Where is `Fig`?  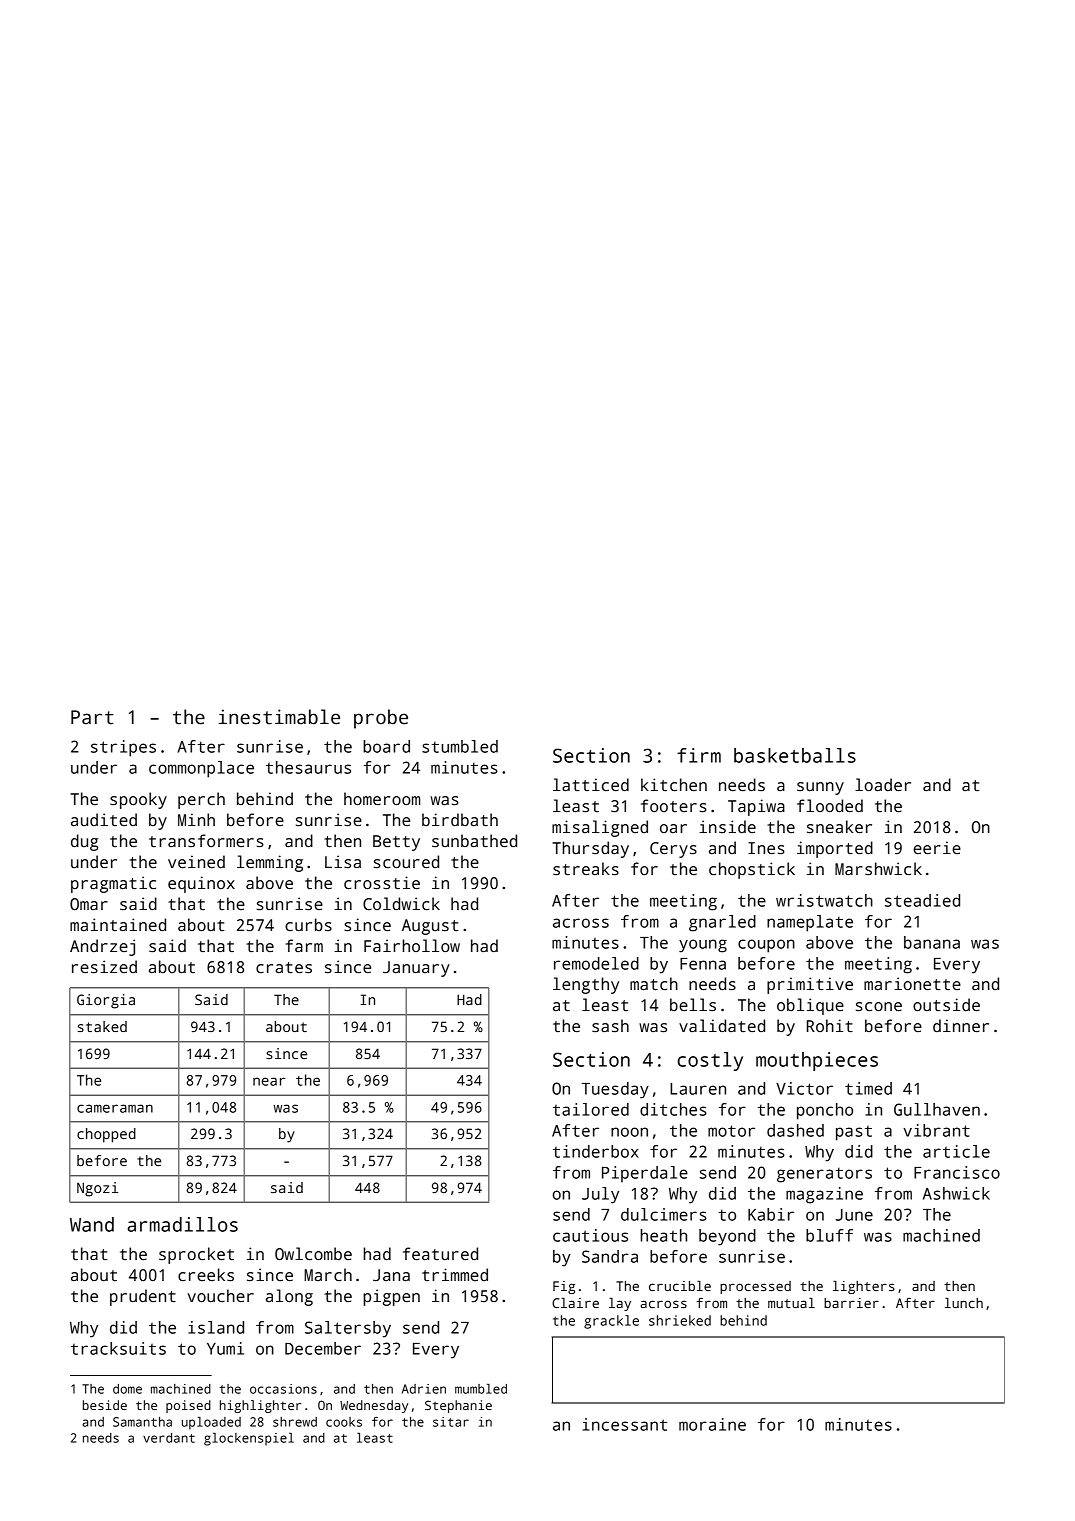 Fig is located at coordinates (564, 1287).
